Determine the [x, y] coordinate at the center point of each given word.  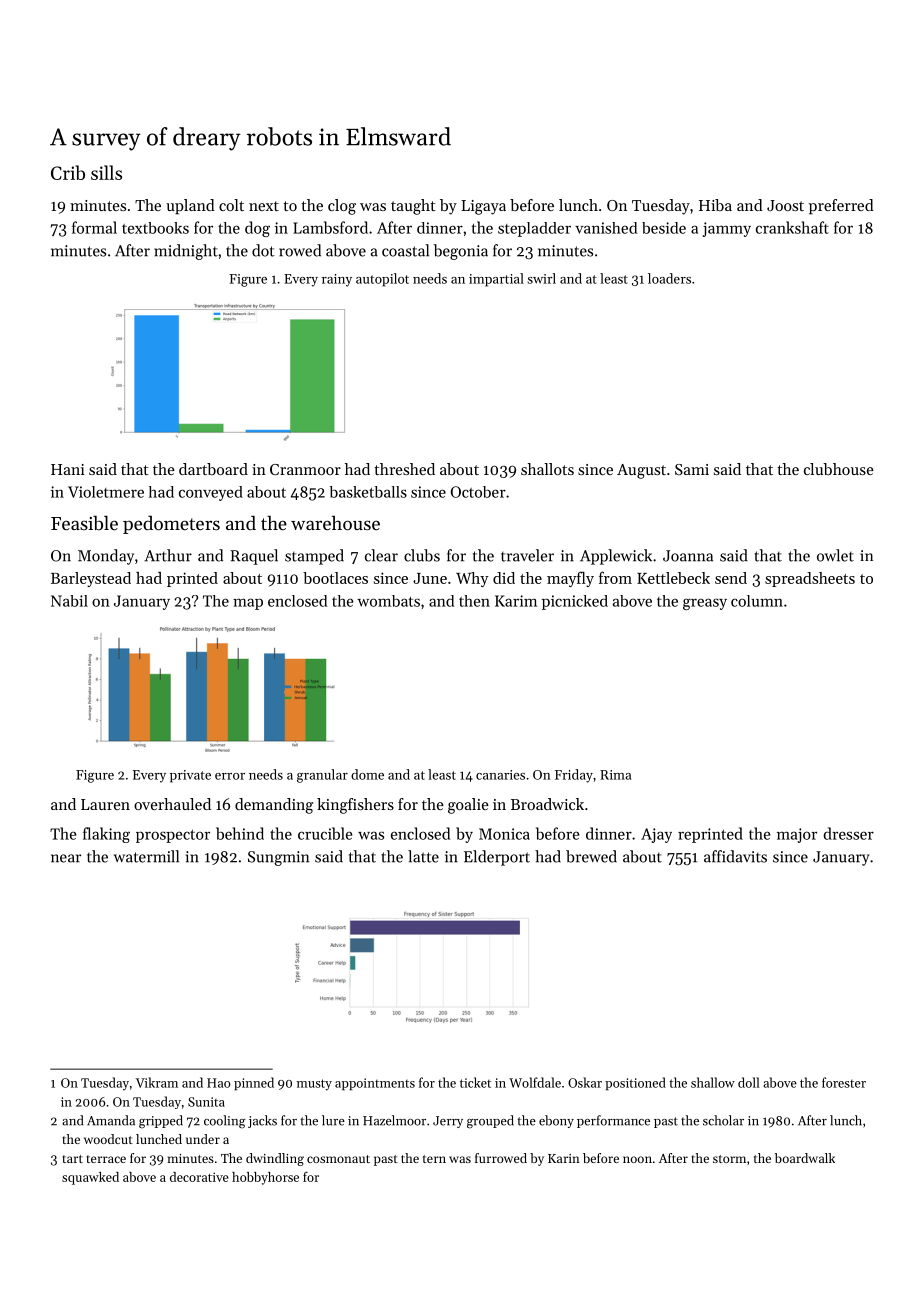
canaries [500, 775]
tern [434, 1159]
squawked [90, 1178]
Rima [615, 775]
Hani [68, 469]
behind [240, 833]
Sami [692, 469]
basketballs [368, 492]
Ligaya [483, 207]
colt [231, 205]
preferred [841, 207]
